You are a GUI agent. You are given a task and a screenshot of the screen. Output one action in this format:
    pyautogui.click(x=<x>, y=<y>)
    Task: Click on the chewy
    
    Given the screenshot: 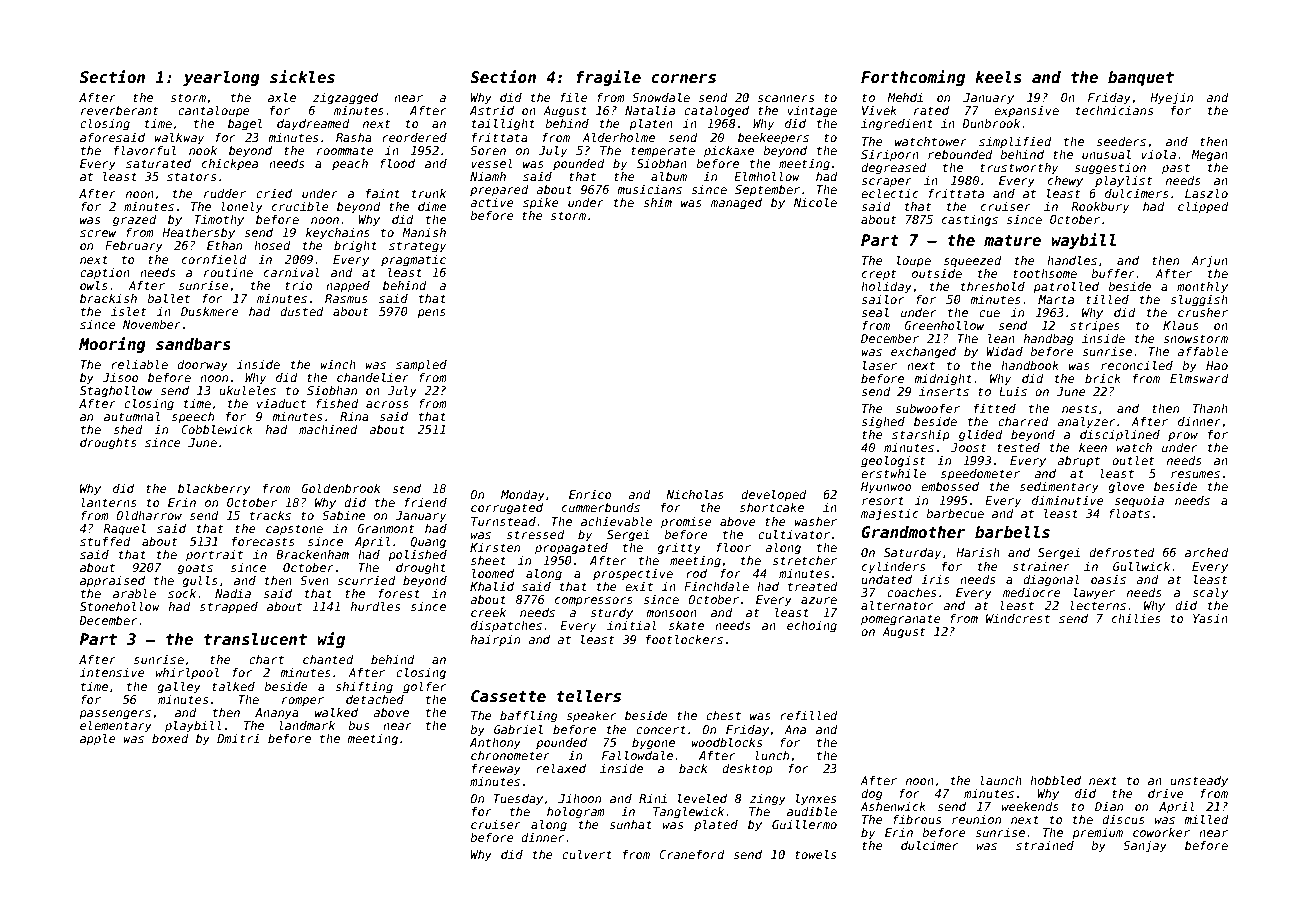 What is the action you would take?
    pyautogui.click(x=1065, y=182)
